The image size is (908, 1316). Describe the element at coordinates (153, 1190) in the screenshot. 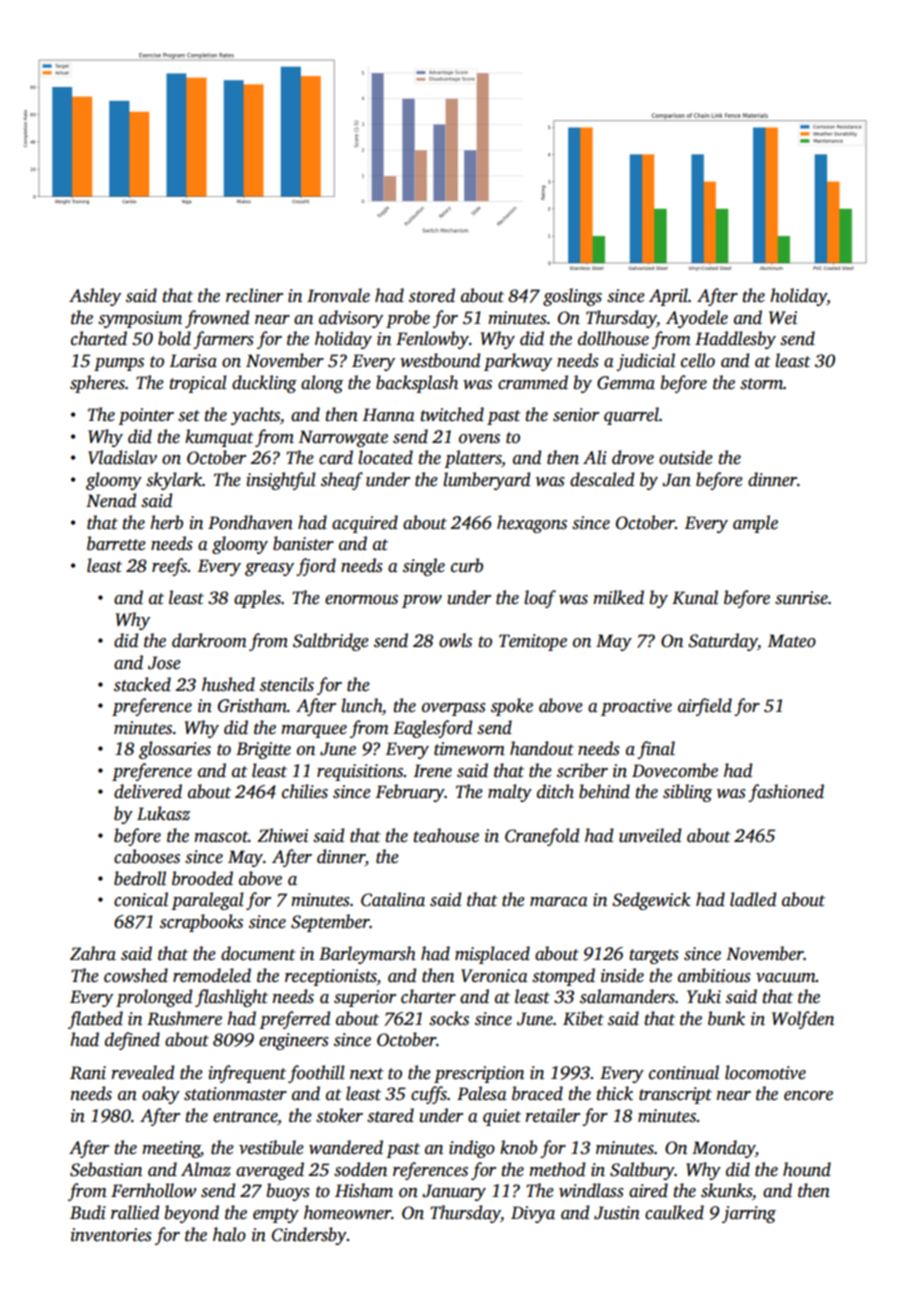

I see `Fernhollow` at that location.
